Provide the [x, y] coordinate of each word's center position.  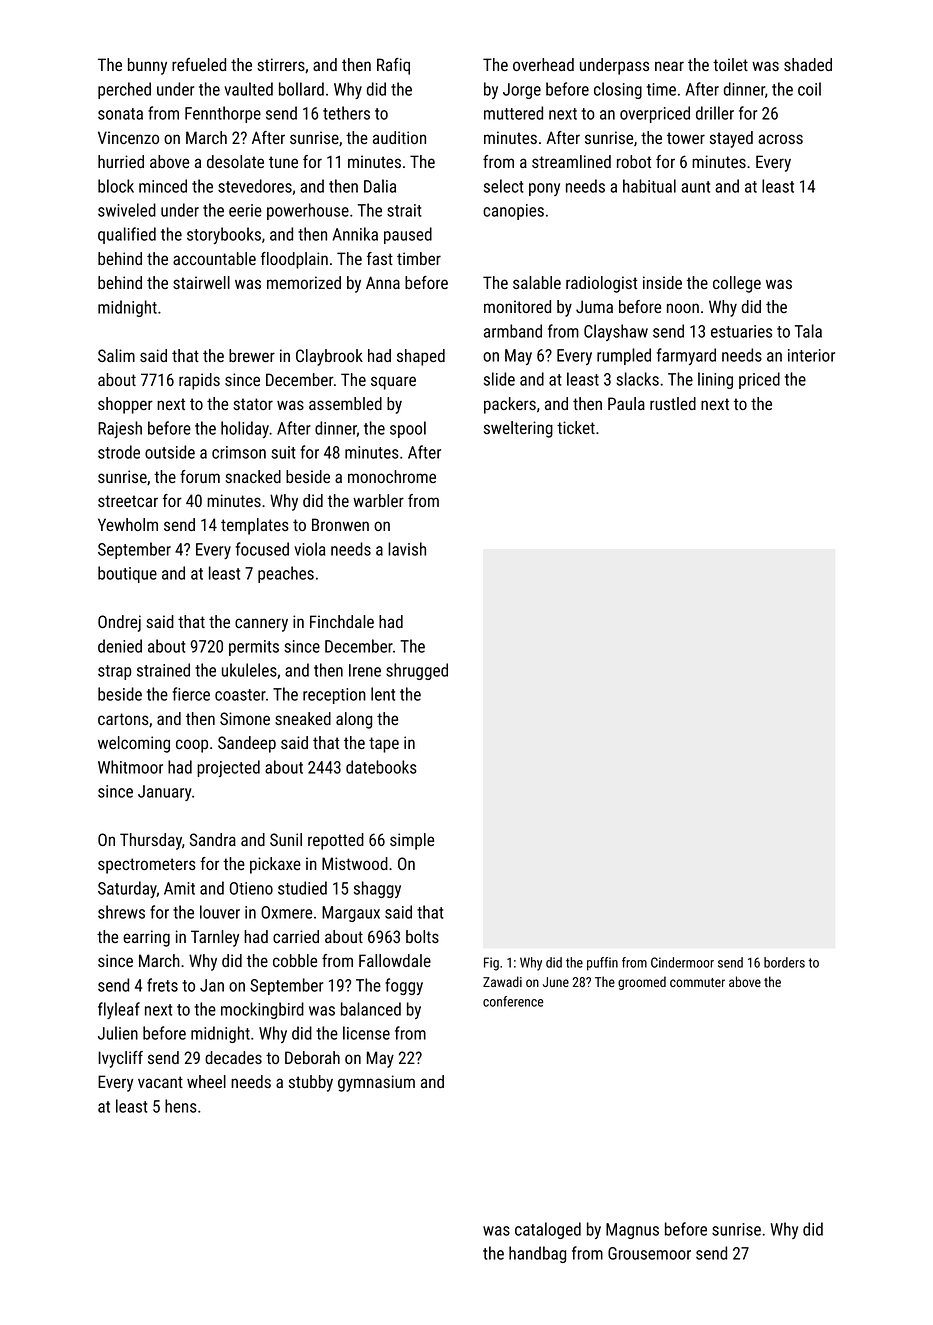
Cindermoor [682, 962]
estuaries [741, 331]
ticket [576, 427]
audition [399, 137]
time [661, 89]
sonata [120, 114]
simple [412, 841]
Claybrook [329, 357]
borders [784, 962]
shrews [121, 912]
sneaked [303, 718]
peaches [286, 574]
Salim [116, 355]
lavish [407, 549]
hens [181, 1106]
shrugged [417, 671]
